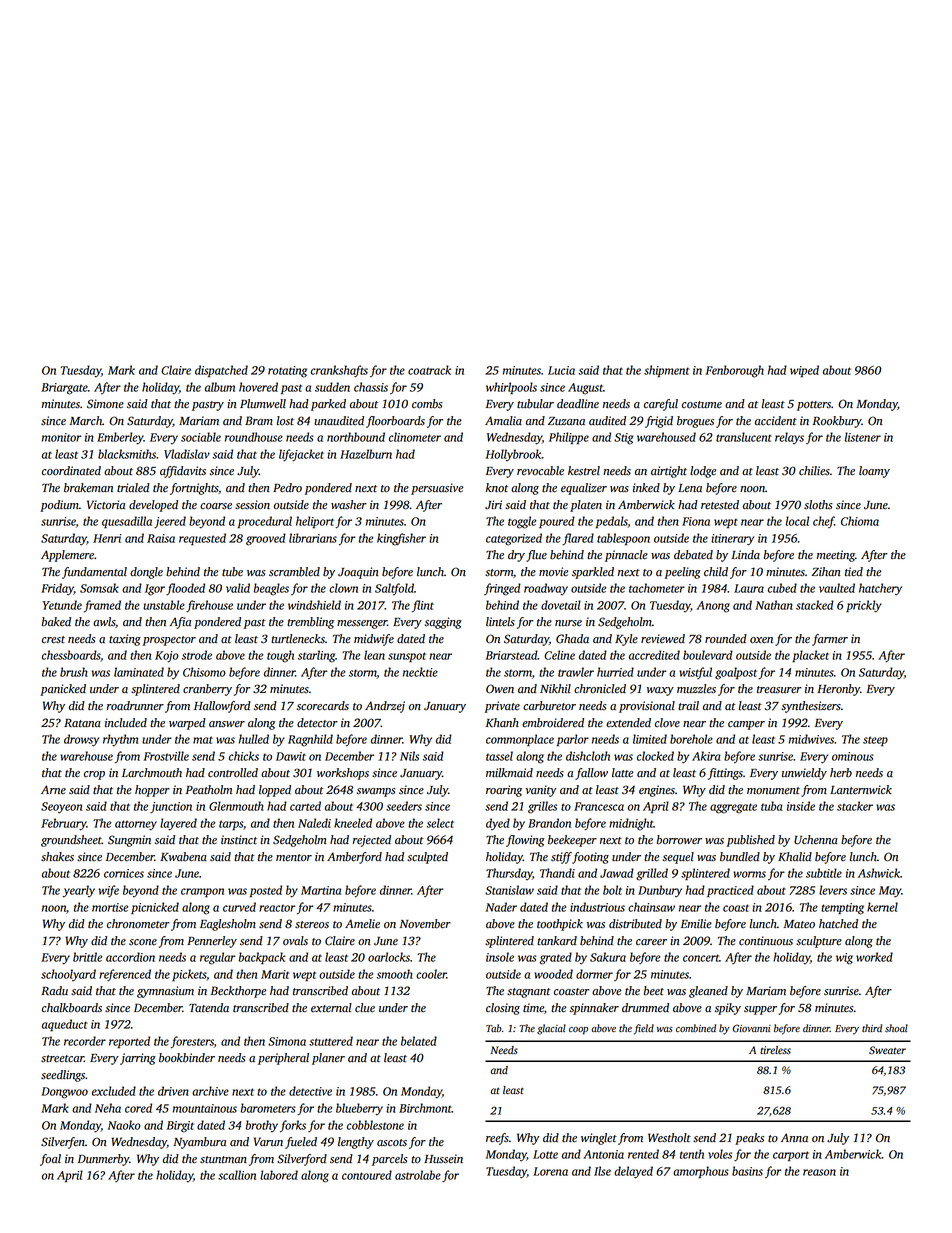 The height and width of the image is (1233, 952). I want to click on Andrzej, so click(385, 707).
